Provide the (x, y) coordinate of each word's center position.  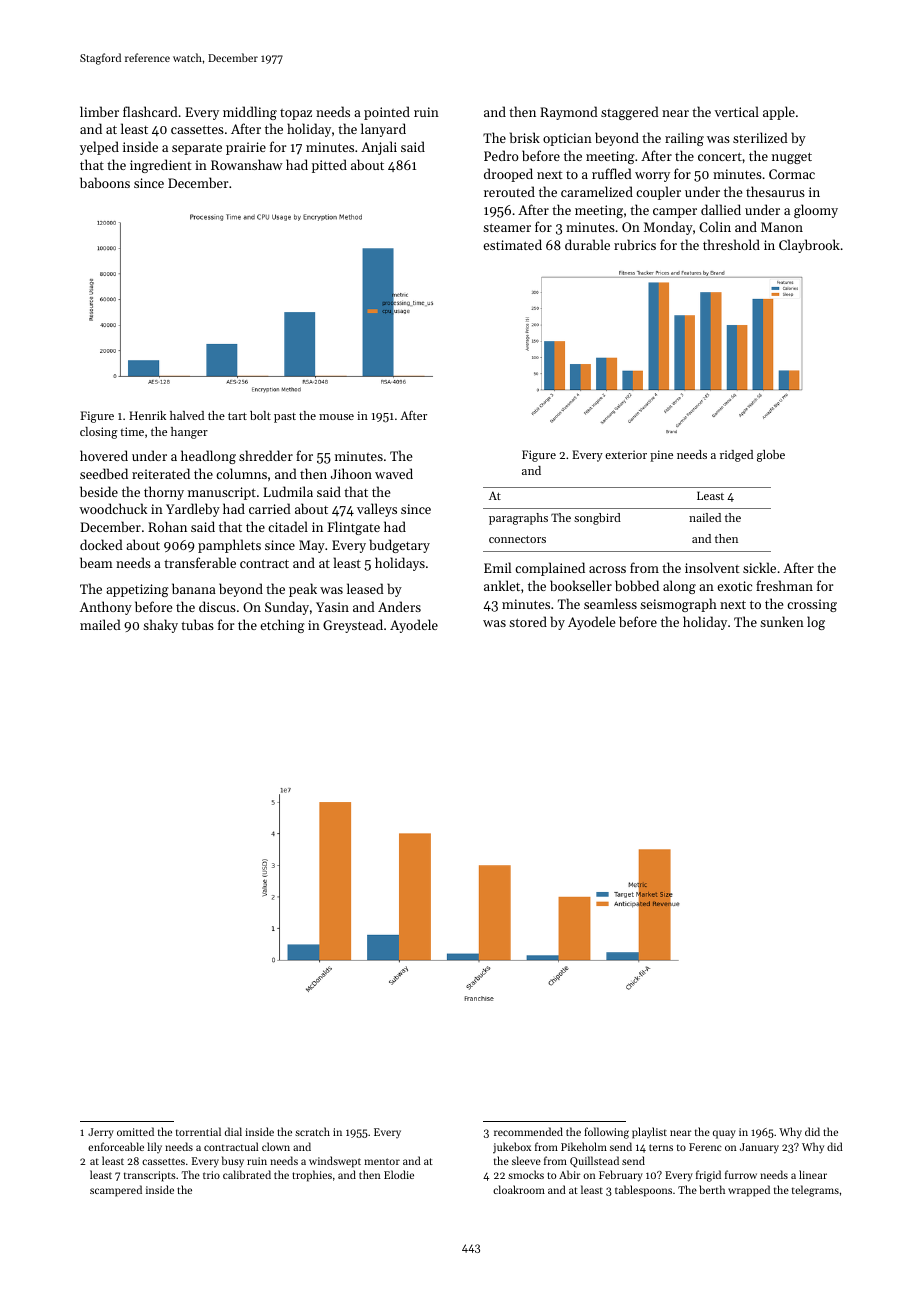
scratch (312, 1131)
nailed (705, 517)
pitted (329, 166)
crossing (812, 605)
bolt (260, 415)
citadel (288, 526)
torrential (198, 1131)
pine (661, 456)
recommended (528, 1131)
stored (528, 621)
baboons (105, 182)
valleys (377, 510)
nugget (792, 158)
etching (282, 626)
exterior (626, 454)
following (606, 1133)
